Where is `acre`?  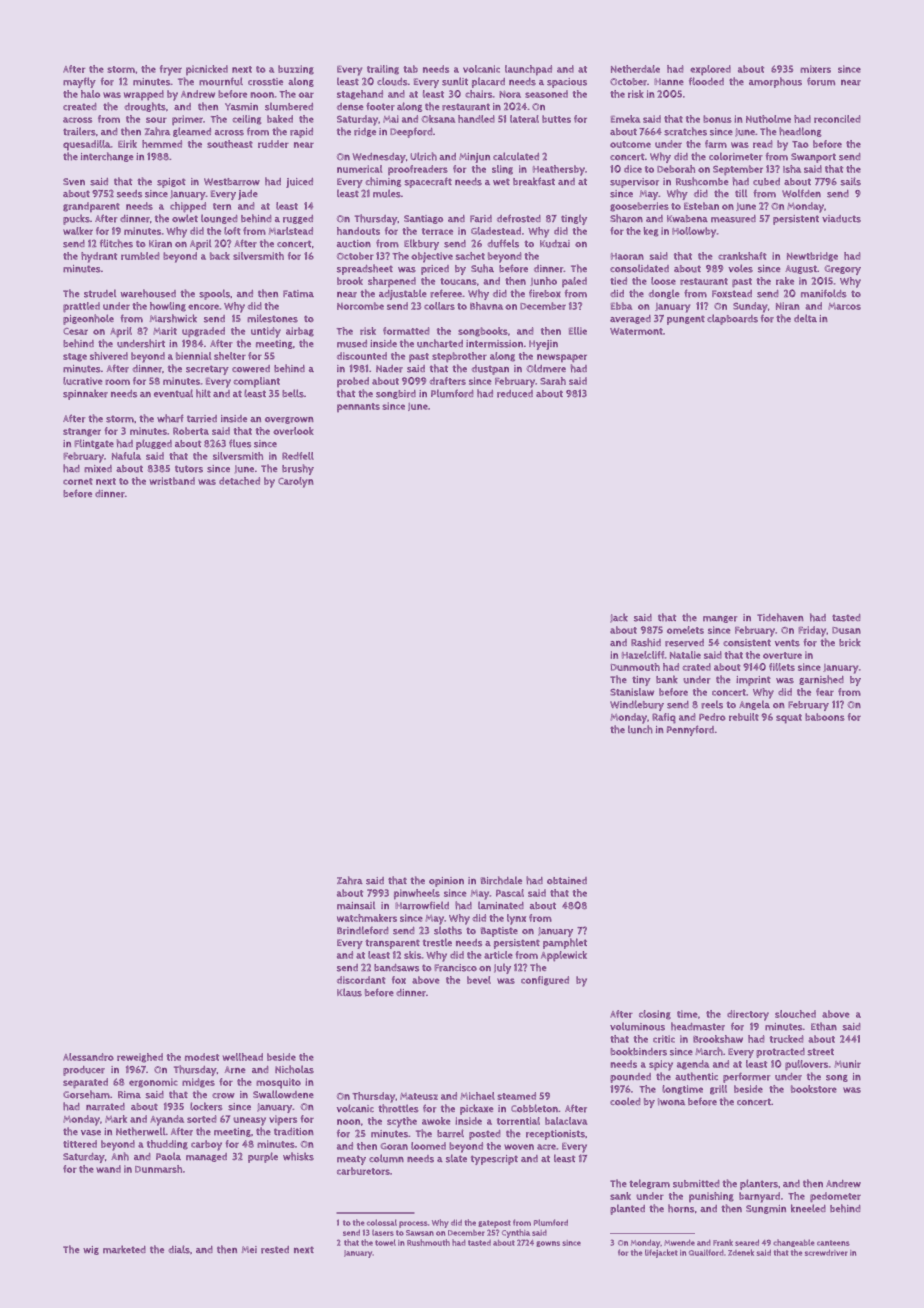 acre is located at coordinates (546, 1147).
